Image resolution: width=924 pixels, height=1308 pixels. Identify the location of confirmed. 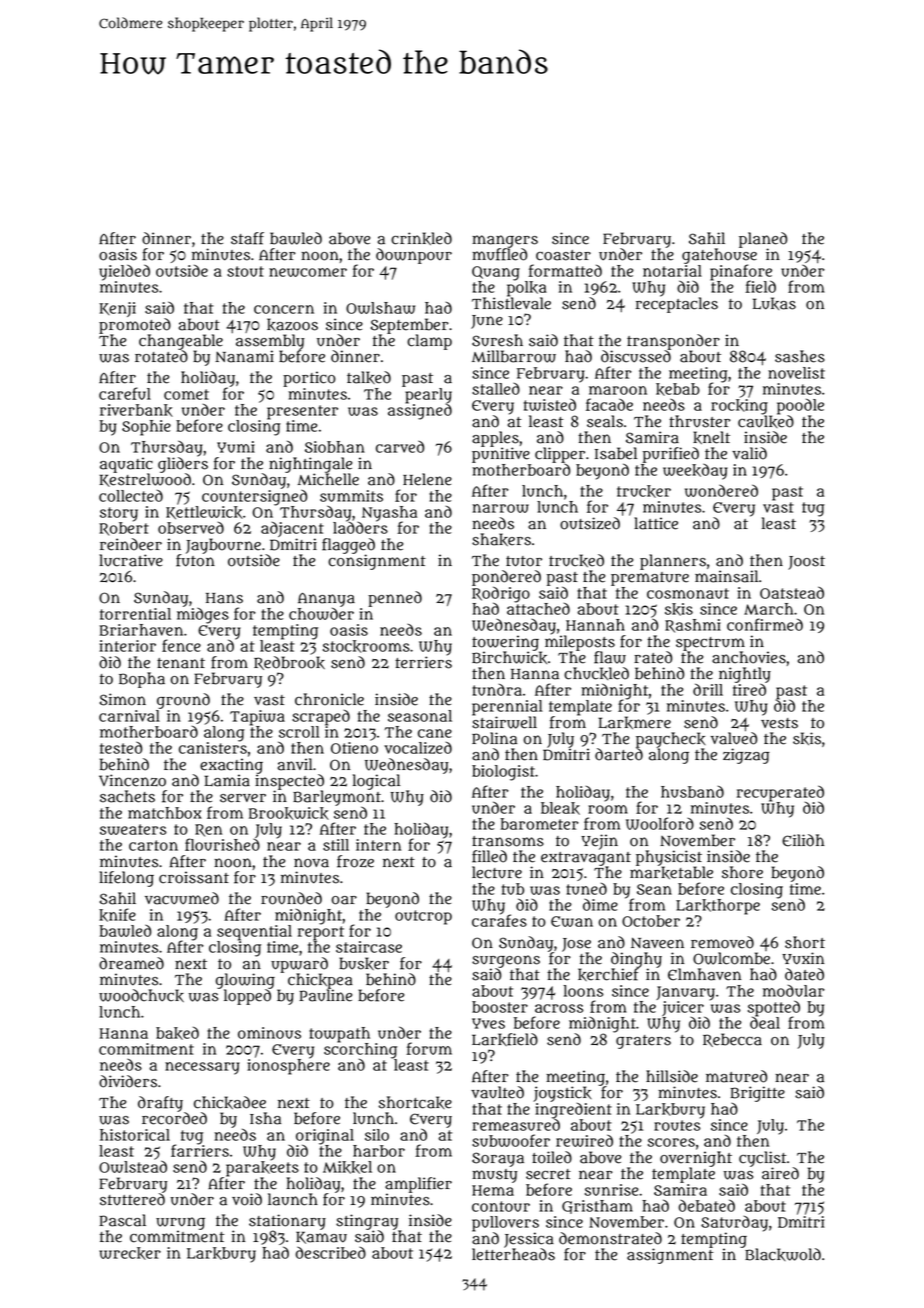
(765, 624).
